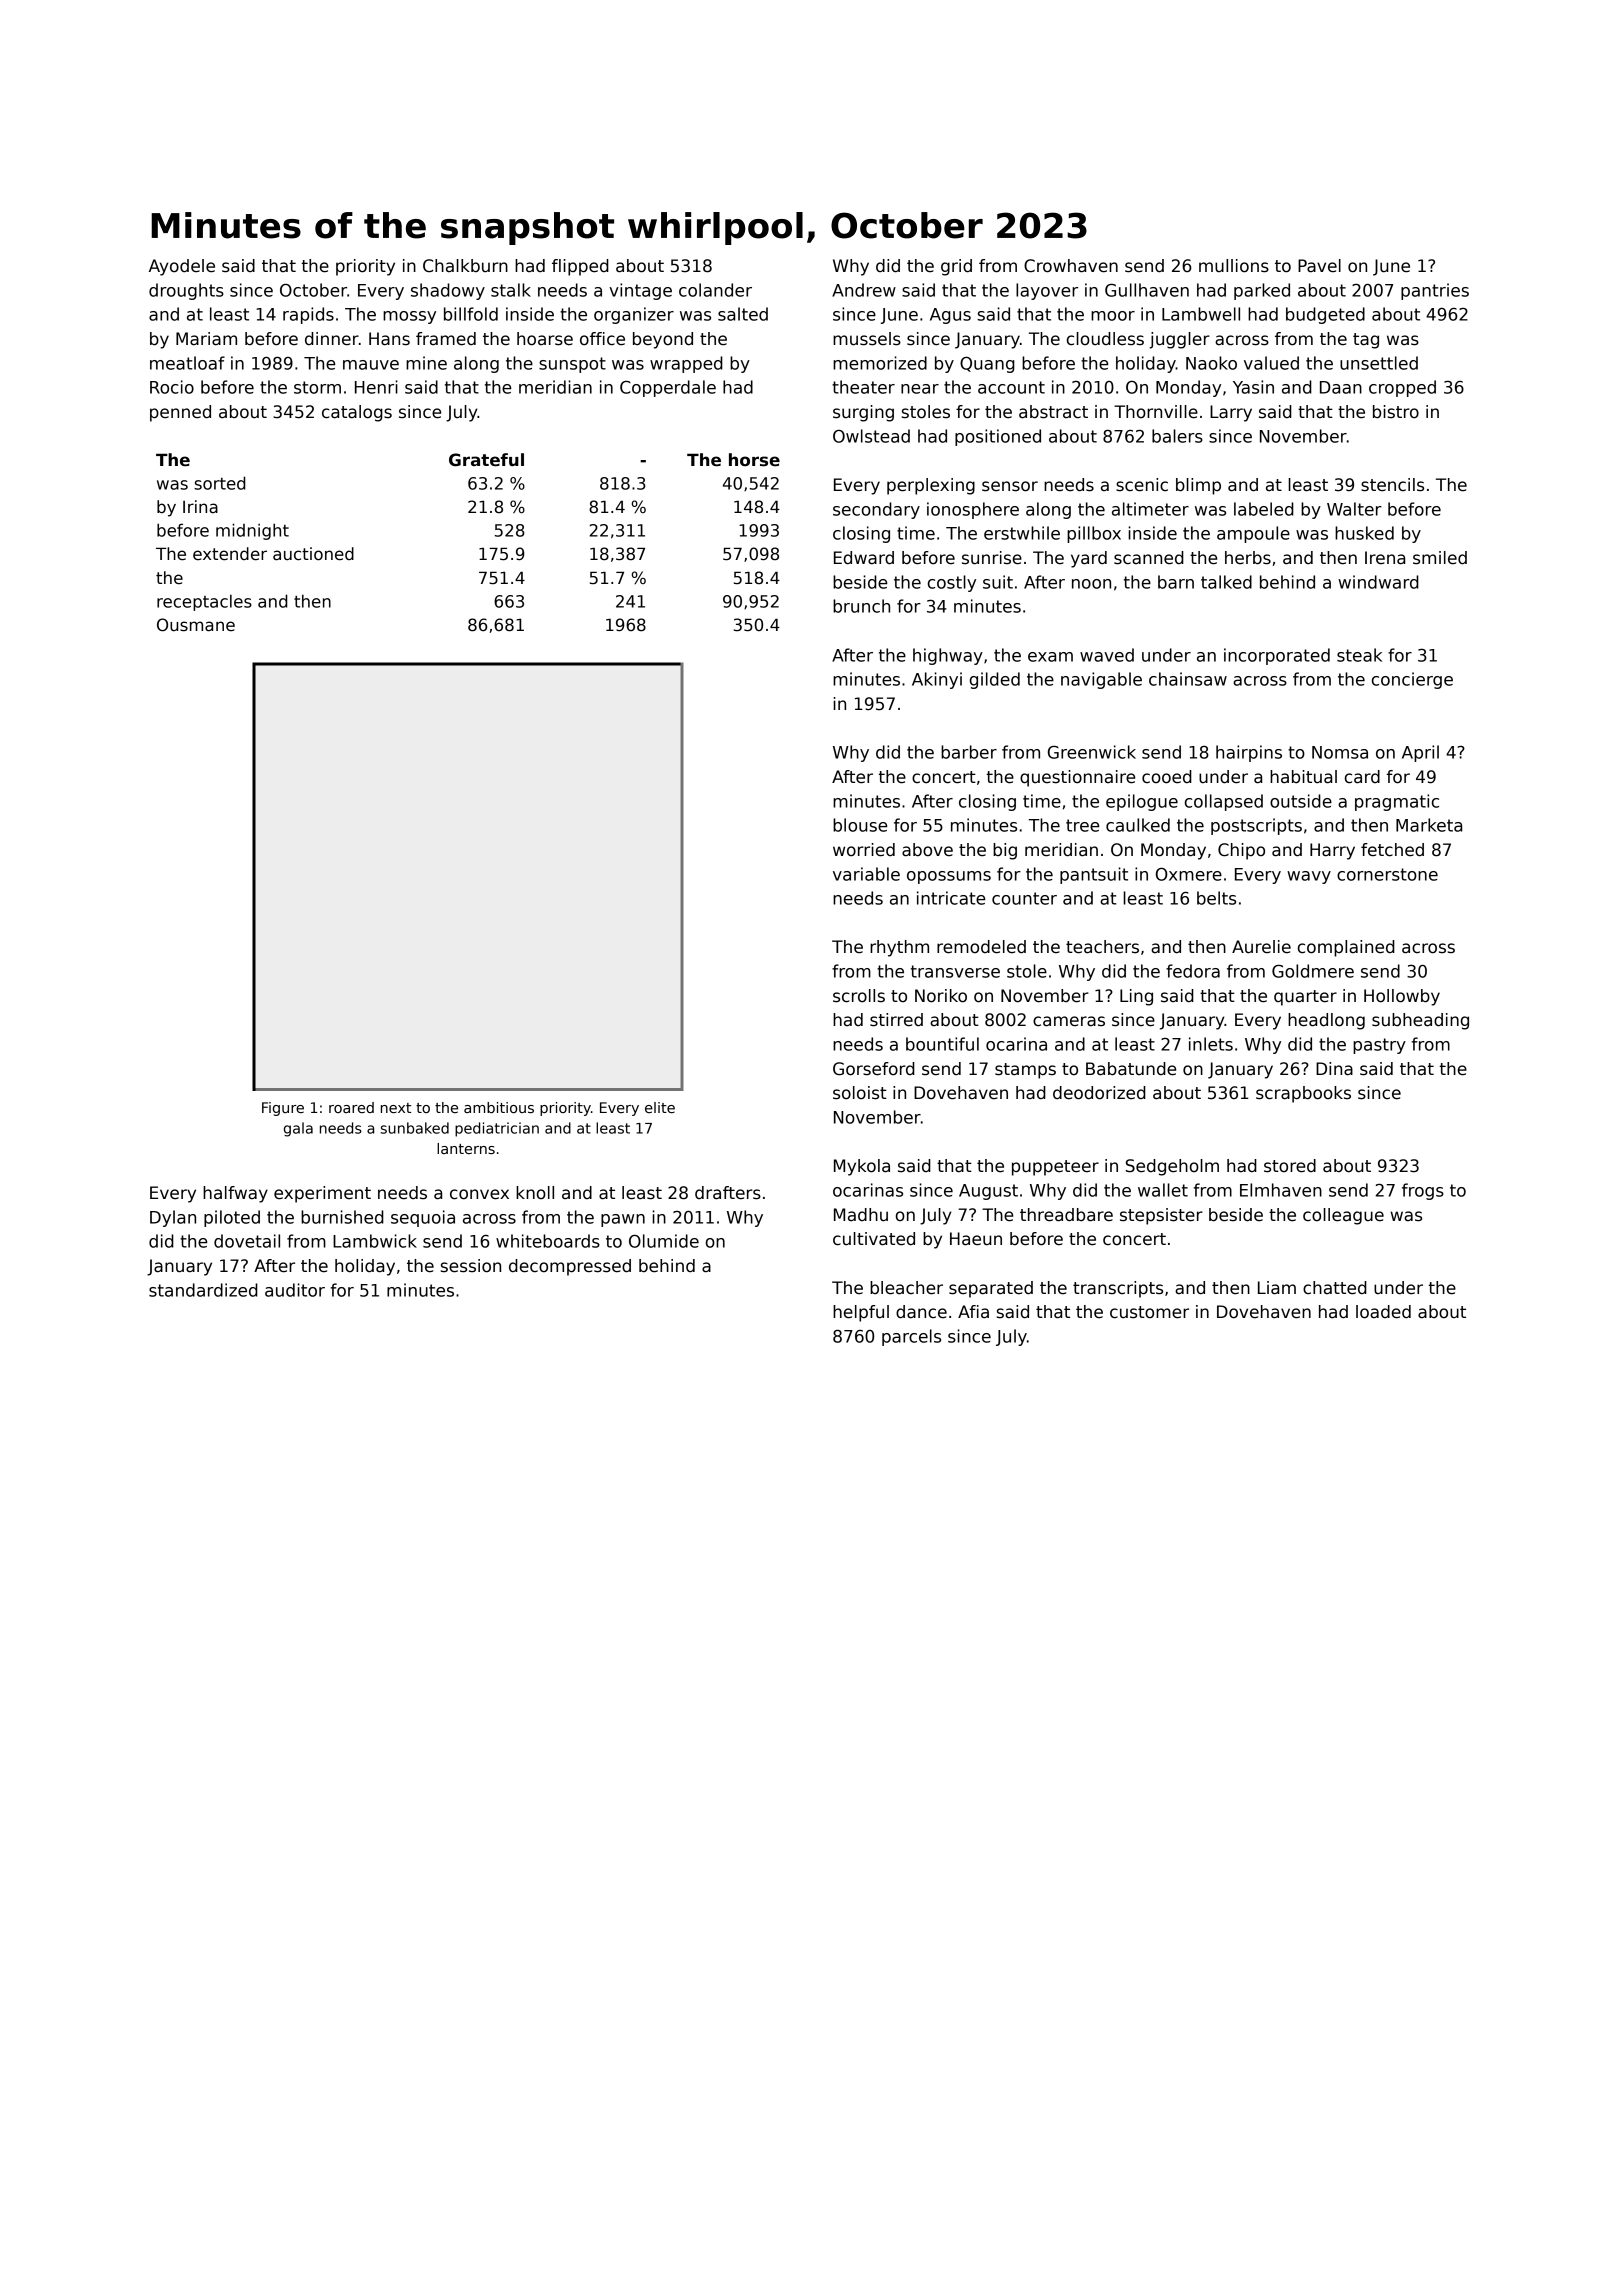 This screenshot has height=2292, width=1620. Describe the element at coordinates (375, 1241) in the screenshot. I see `Lambwick` at that location.
